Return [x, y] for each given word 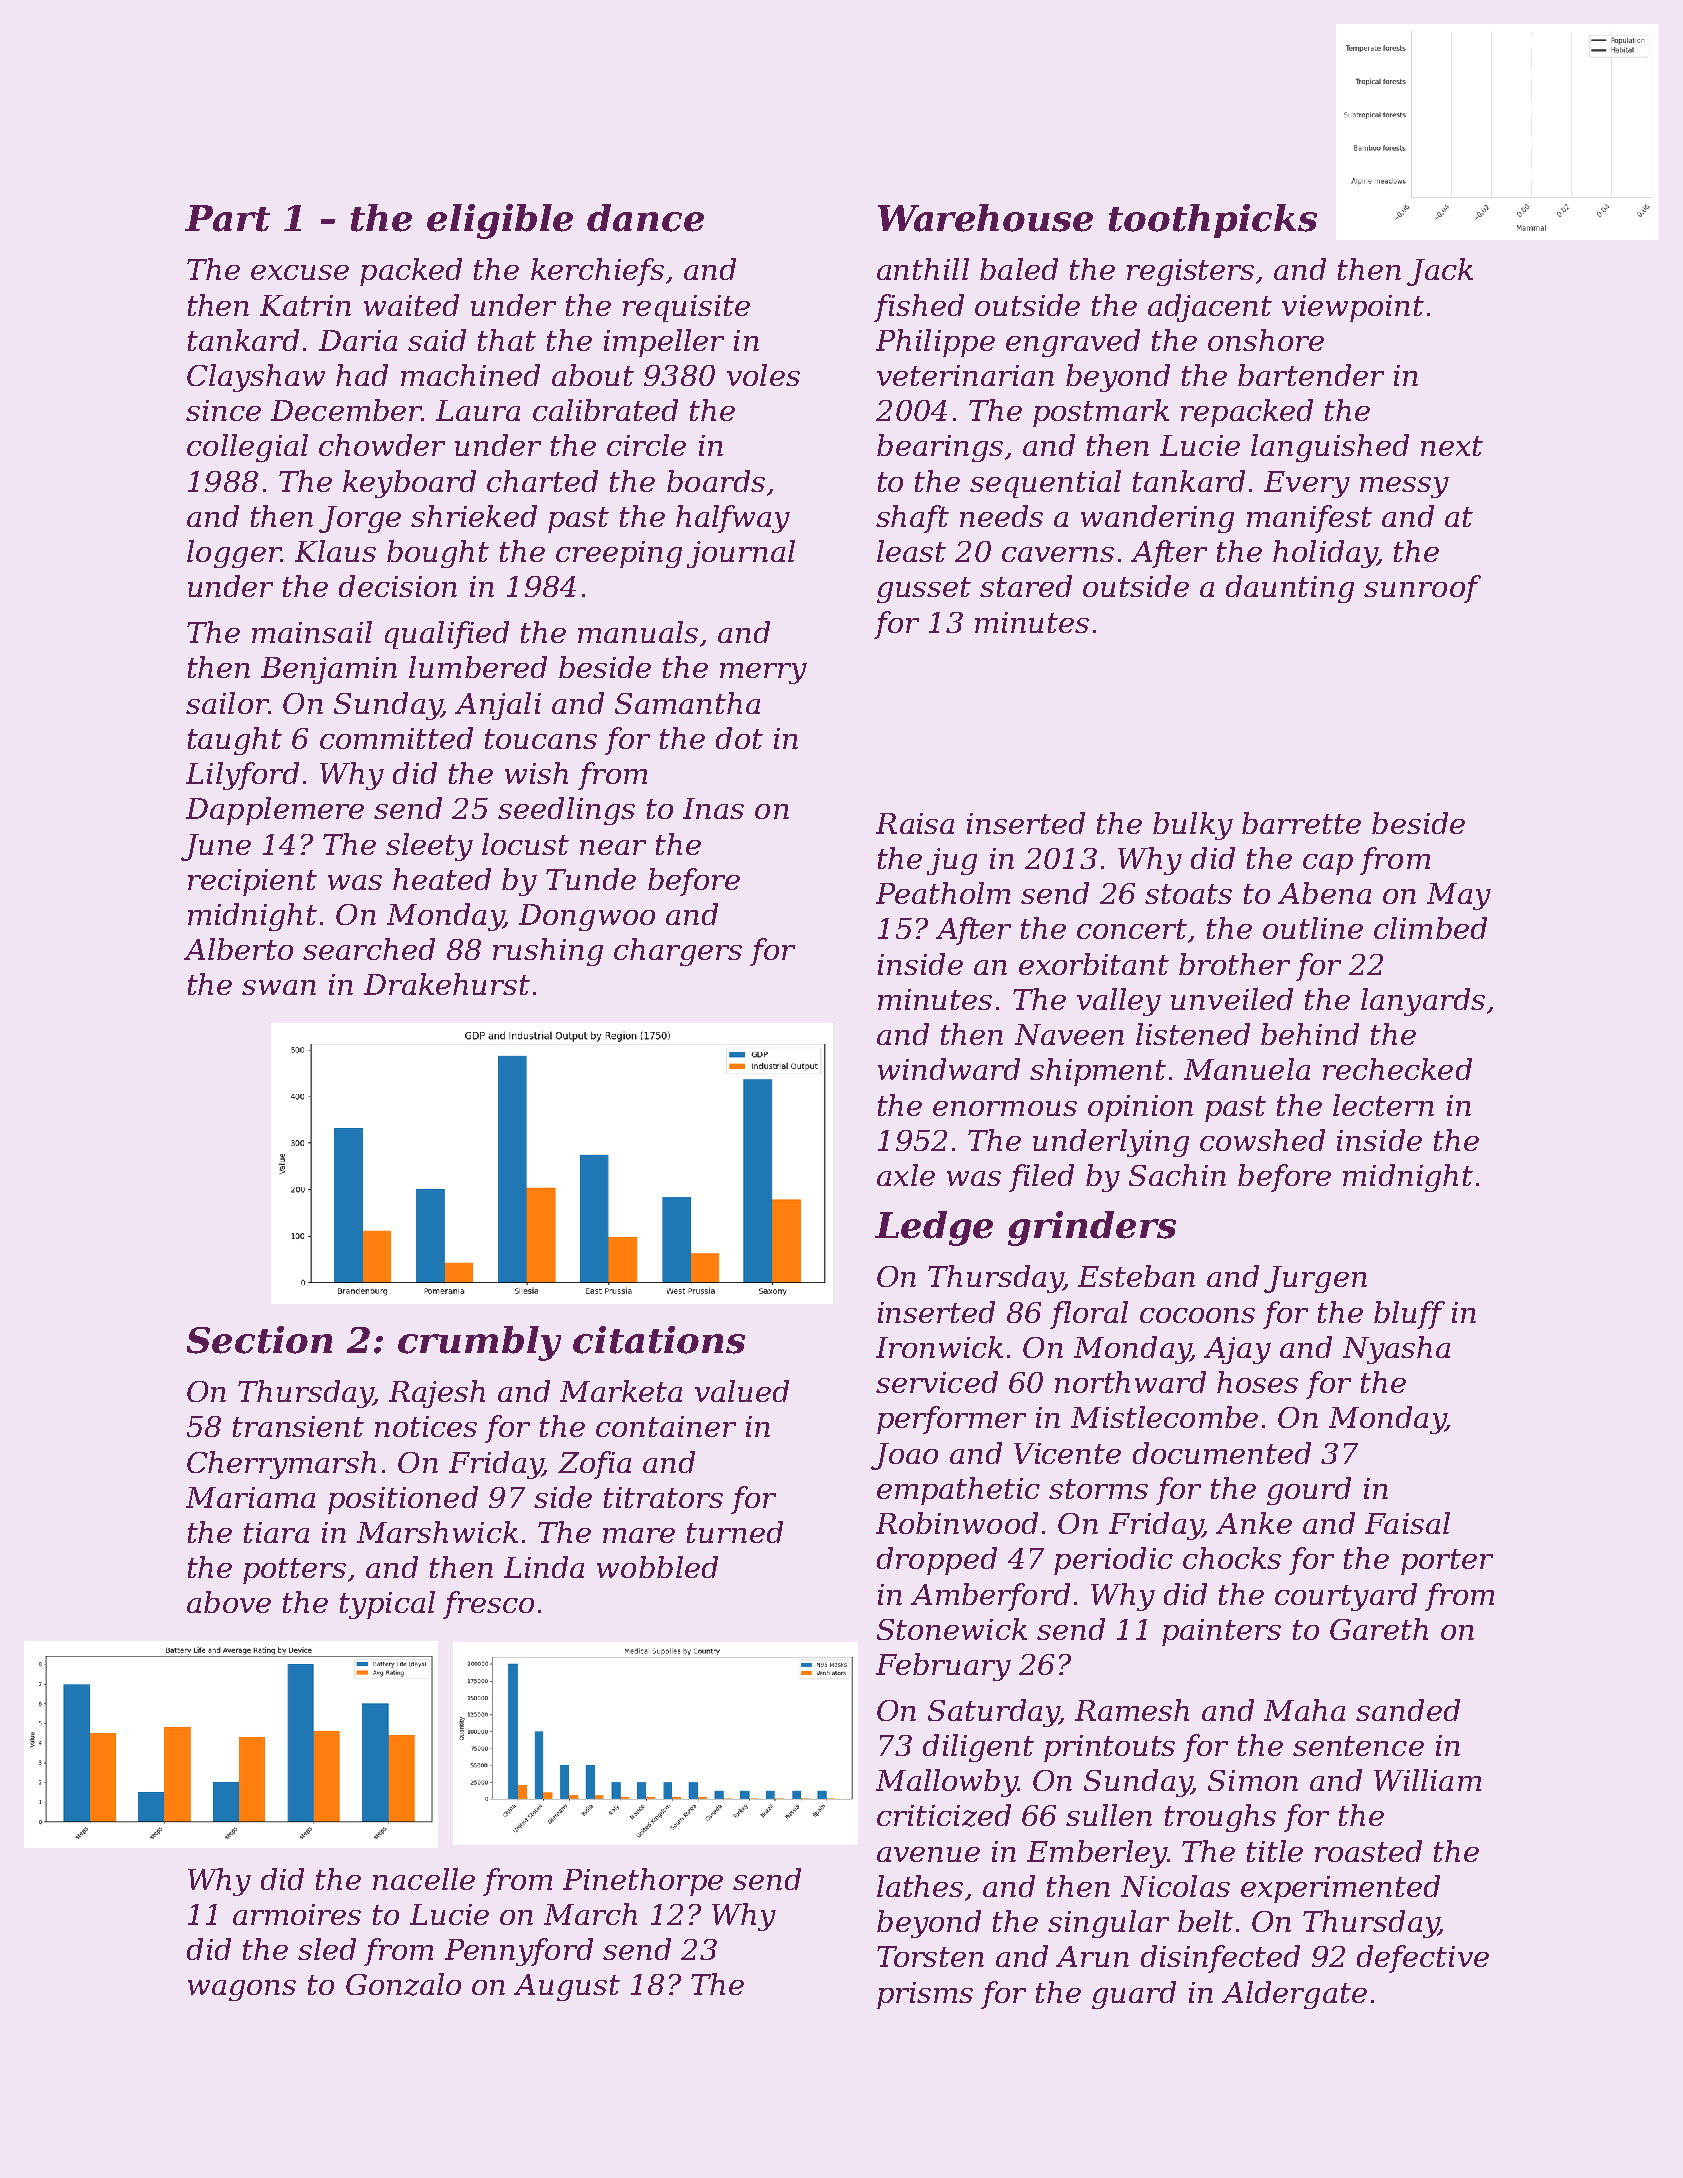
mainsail [312, 632]
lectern [1383, 1105]
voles [763, 375]
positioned [403, 1500]
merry [763, 673]
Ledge [934, 1228]
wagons [242, 1990]
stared [1026, 586]
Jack [1440, 272]
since [223, 410]
